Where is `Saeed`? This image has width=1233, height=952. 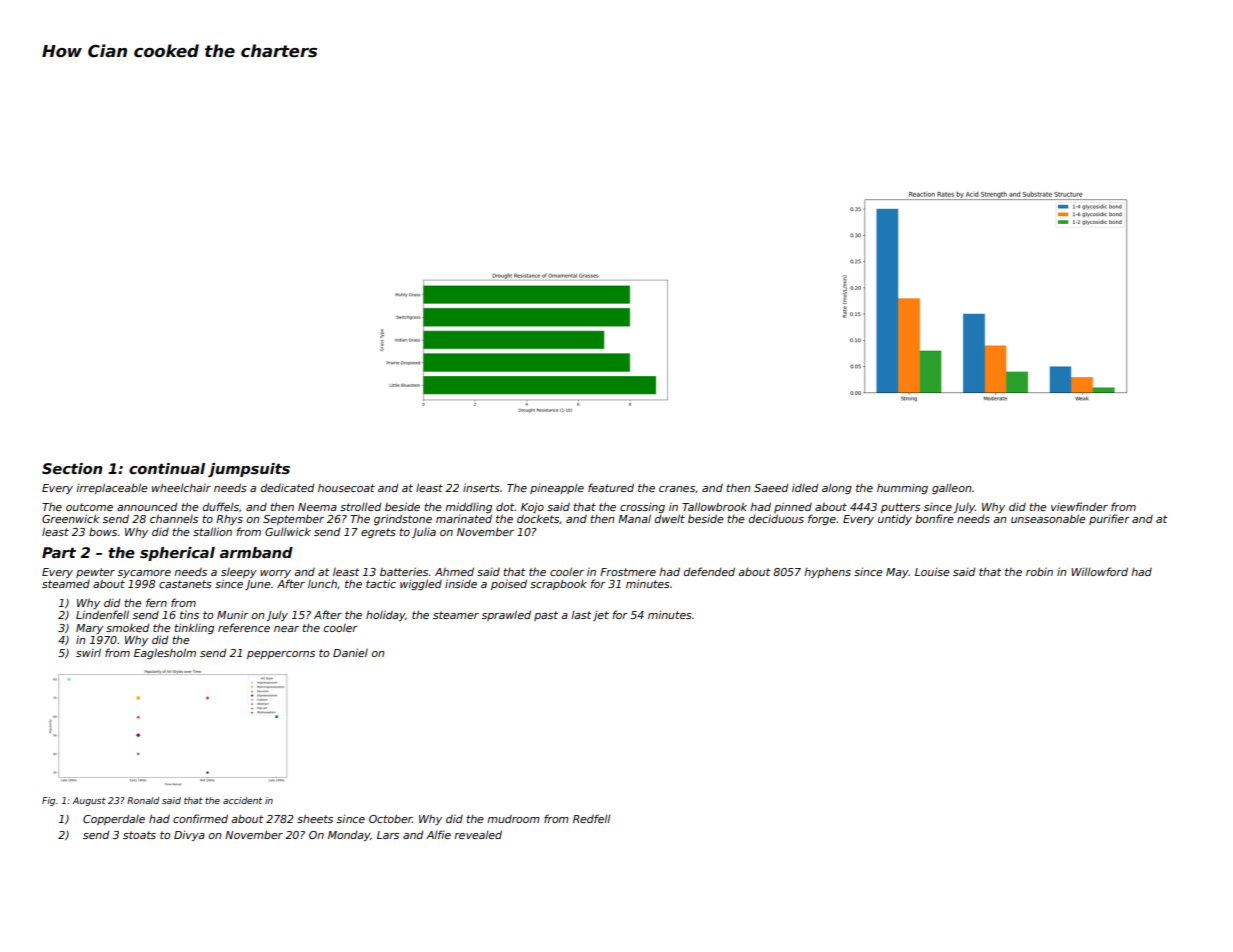
Saeed is located at coordinates (771, 487).
